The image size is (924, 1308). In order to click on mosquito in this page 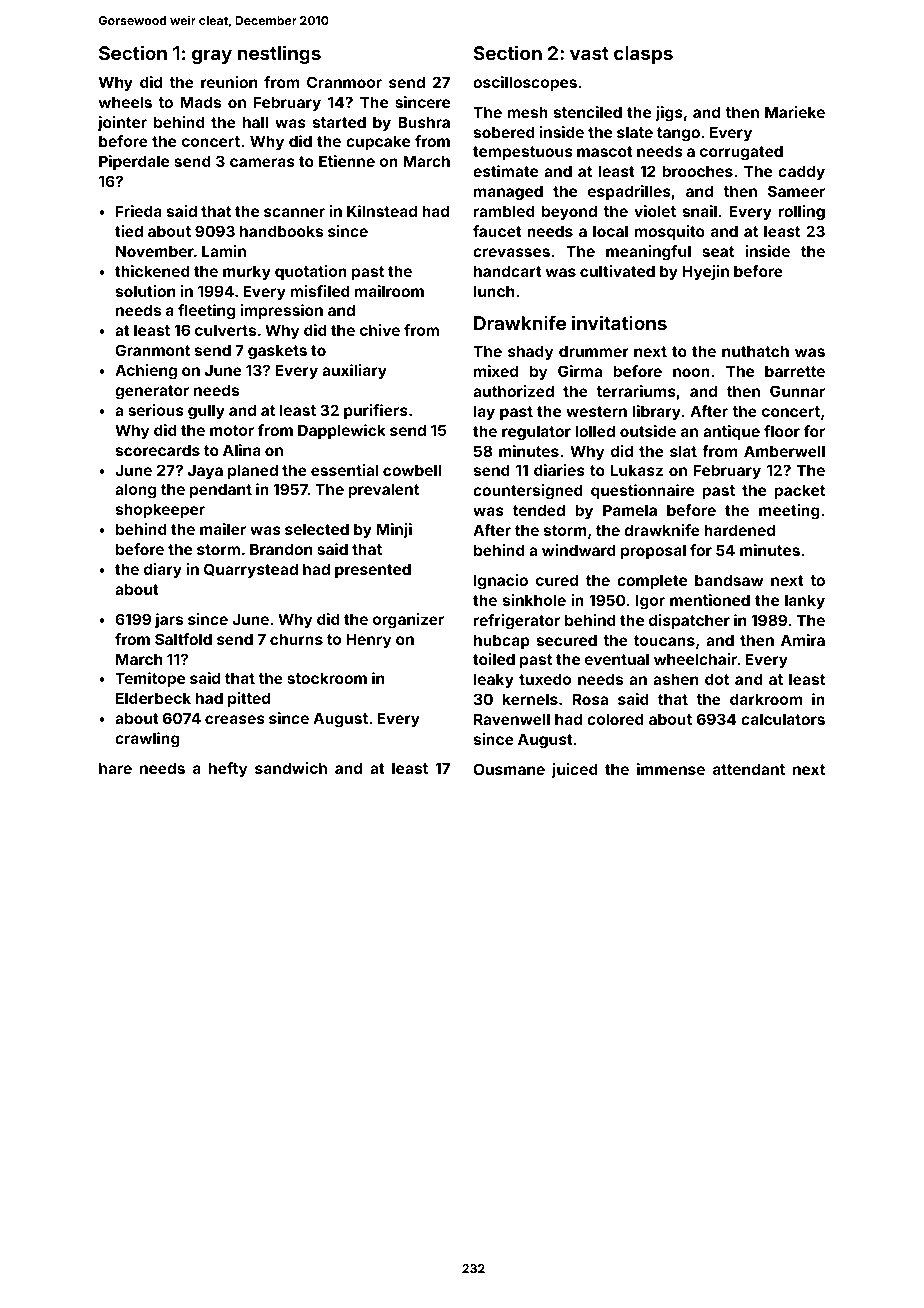, I will do `click(670, 232)`.
